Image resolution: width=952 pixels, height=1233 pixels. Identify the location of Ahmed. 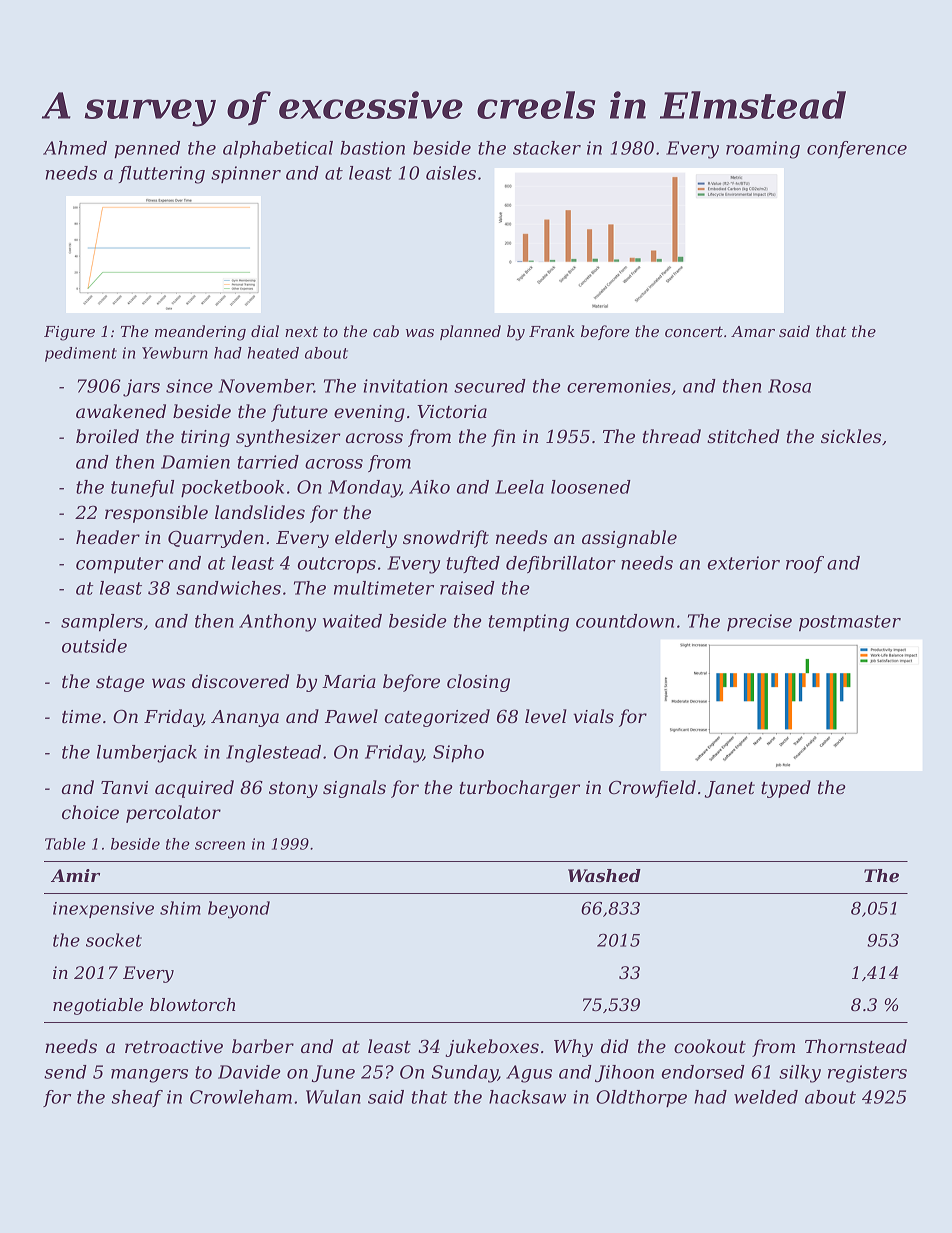
(75, 148).
